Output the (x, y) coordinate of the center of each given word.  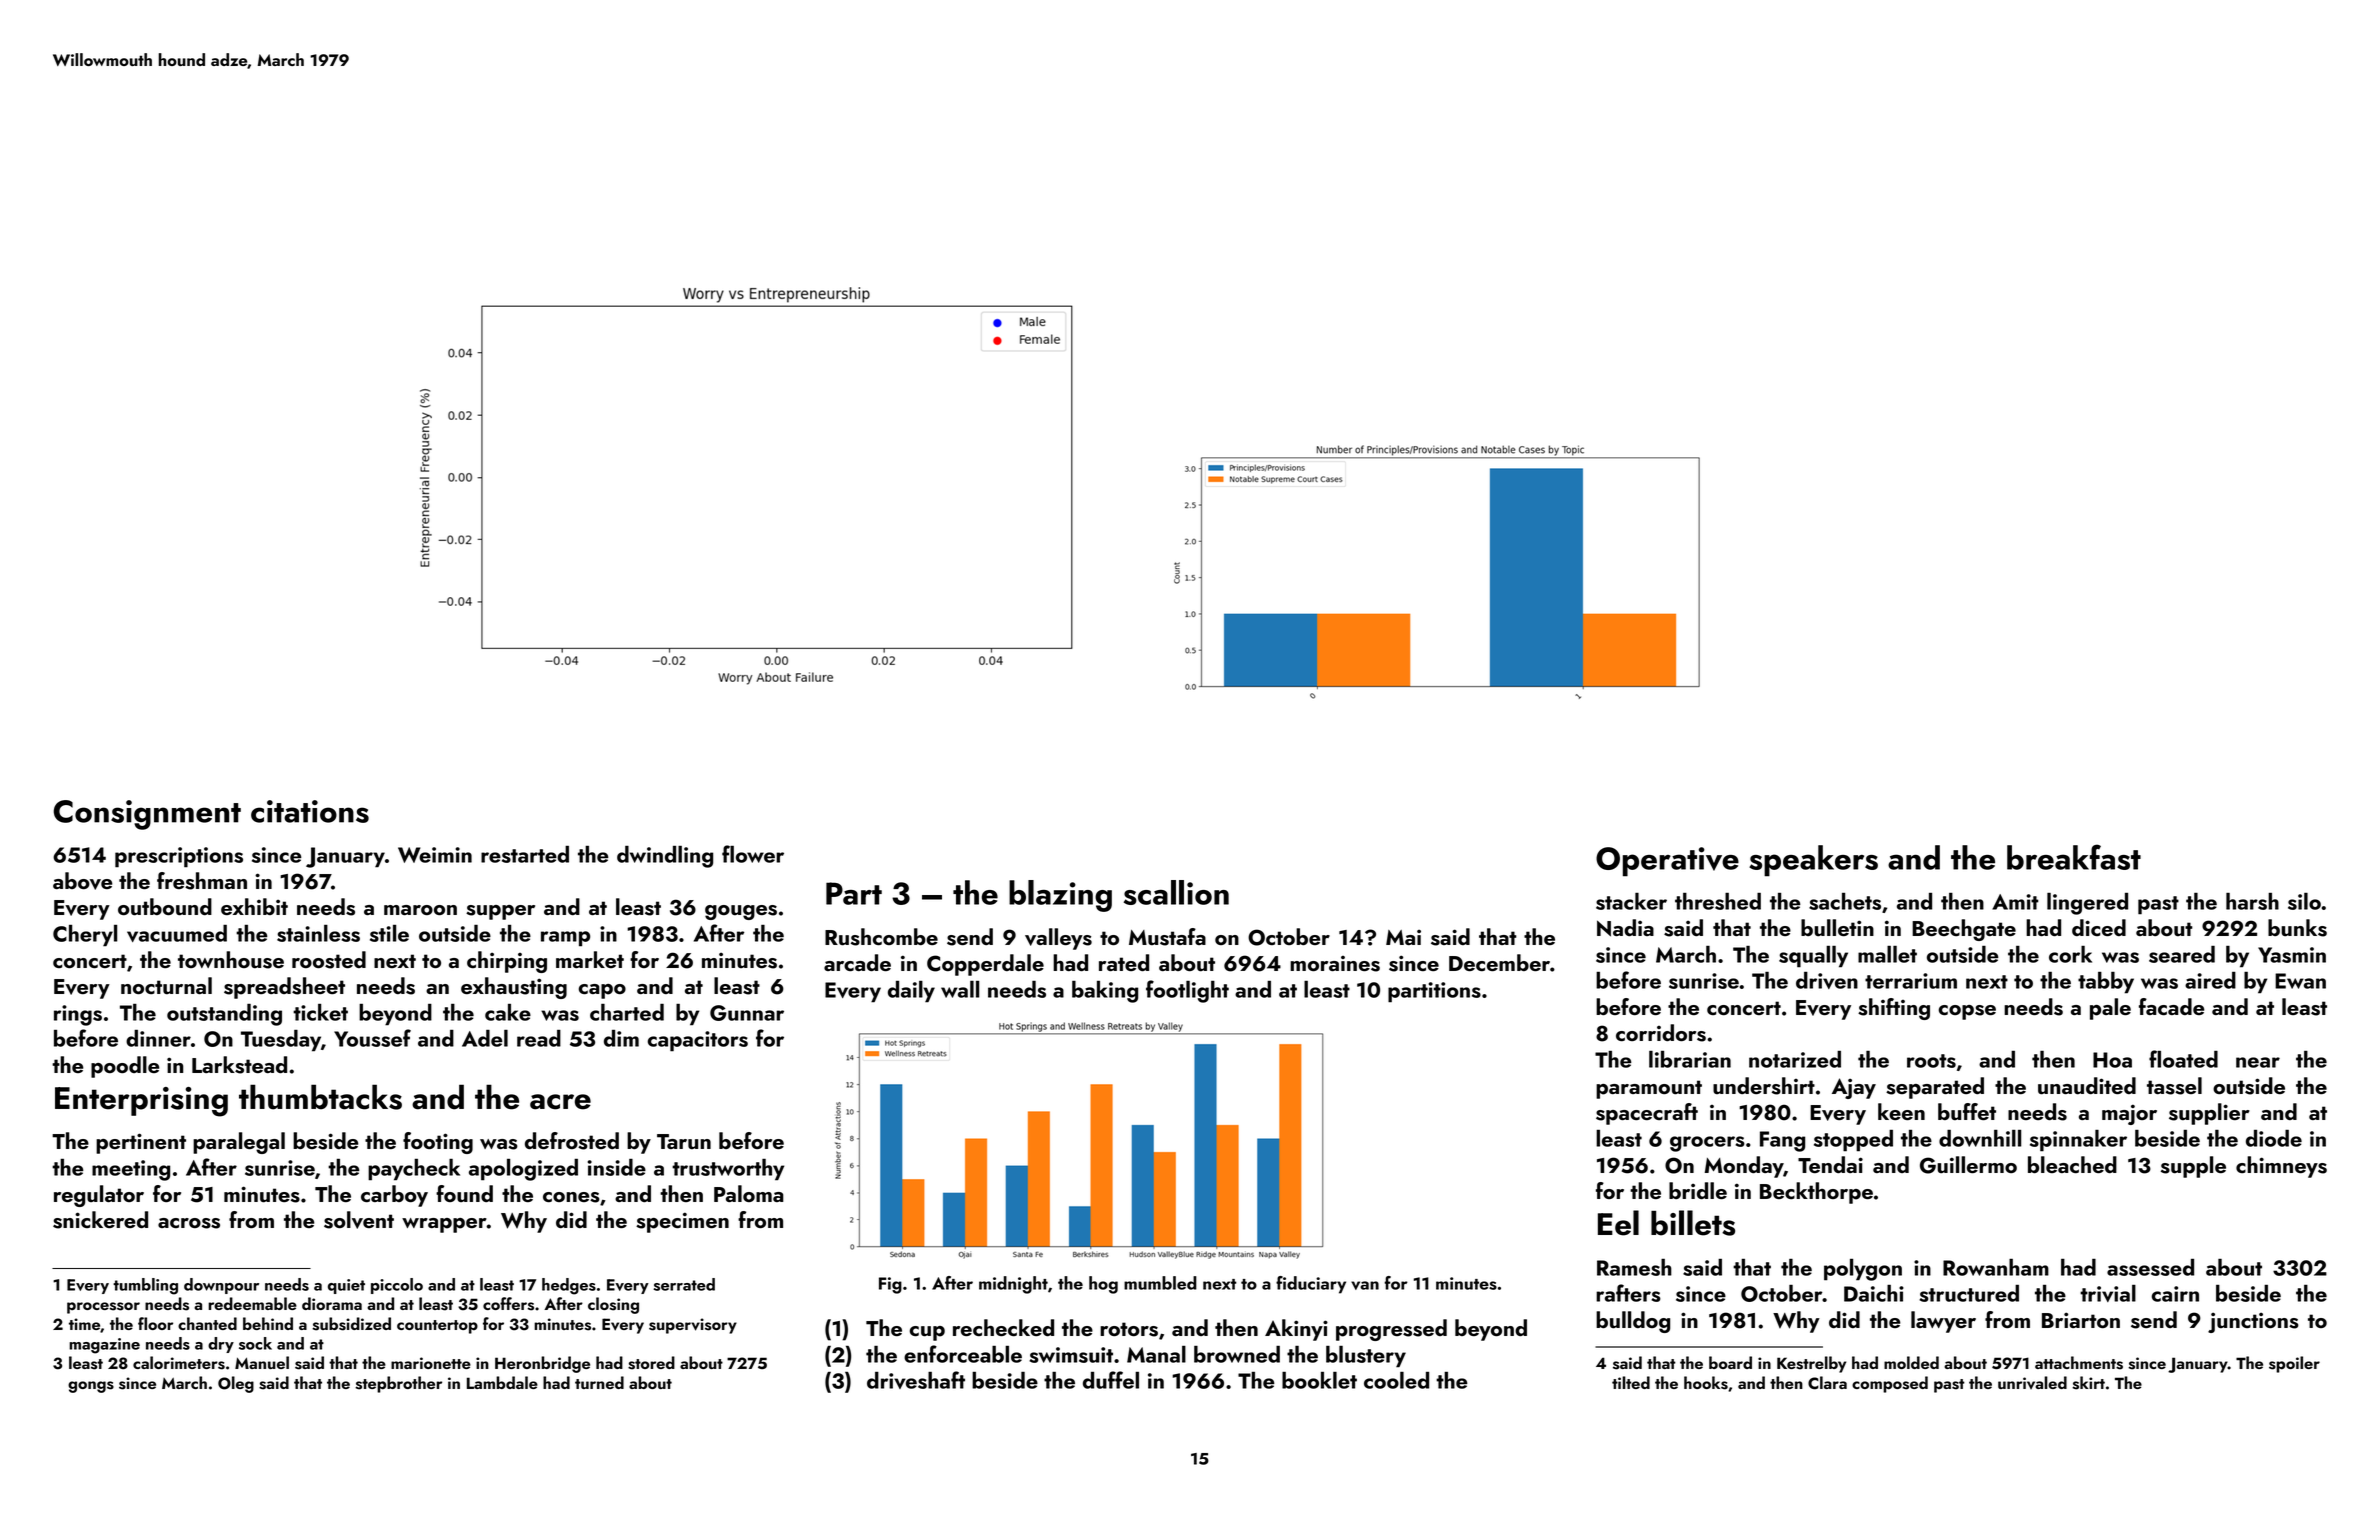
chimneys (2281, 1167)
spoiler (2294, 1364)
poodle (125, 1067)
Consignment (147, 815)
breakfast (2074, 857)
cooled (1396, 1380)
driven (1827, 980)
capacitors (698, 1041)
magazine (104, 1346)
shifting (1894, 1009)
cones (571, 1197)
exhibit (254, 906)
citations (310, 811)
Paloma (749, 1193)
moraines (1335, 964)
